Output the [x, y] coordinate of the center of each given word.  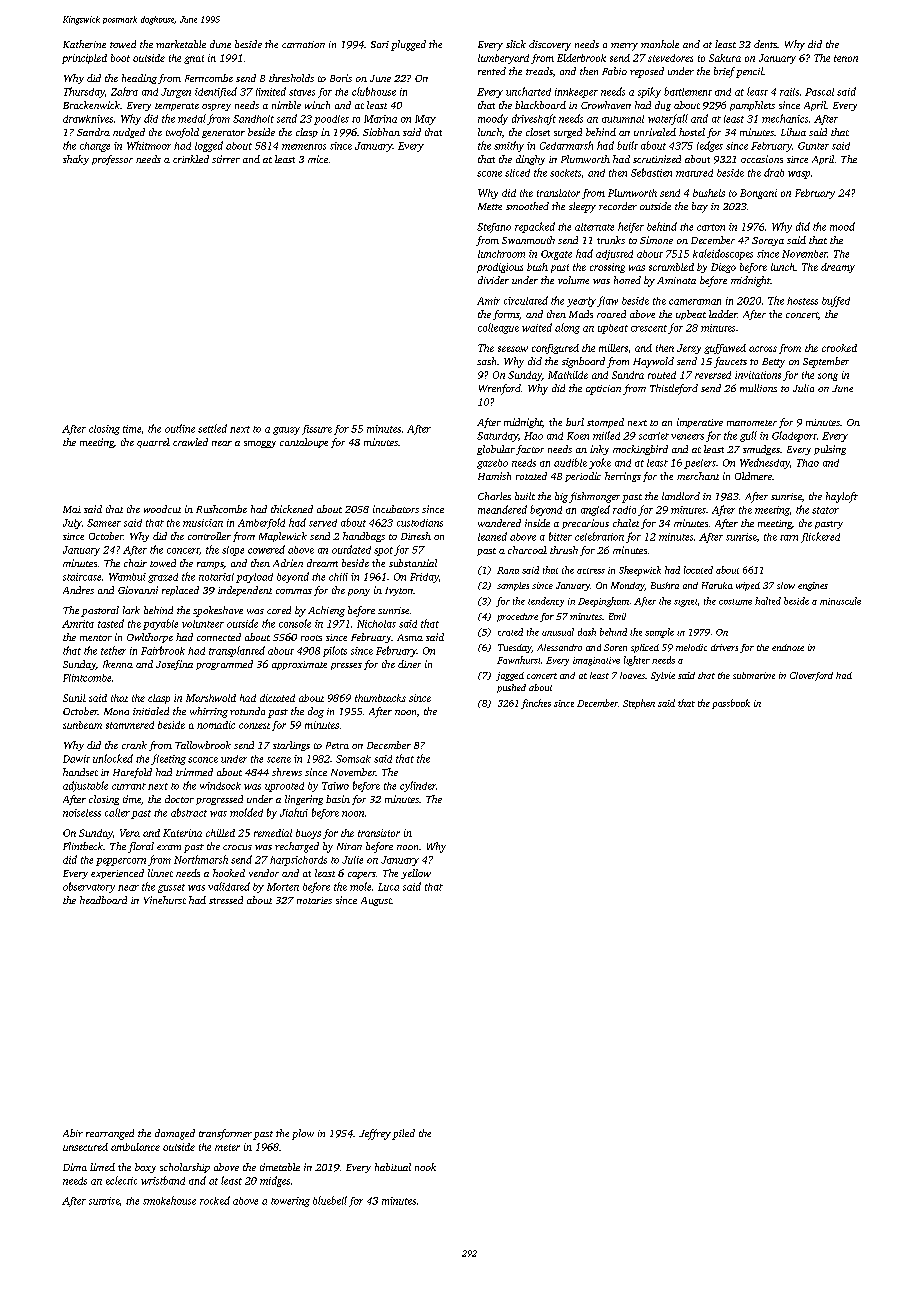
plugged [408, 45]
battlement [688, 91]
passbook [731, 704]
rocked [215, 1200]
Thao [808, 463]
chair [135, 563]
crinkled [191, 159]
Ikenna [118, 664]
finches [536, 704]
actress [591, 571]
